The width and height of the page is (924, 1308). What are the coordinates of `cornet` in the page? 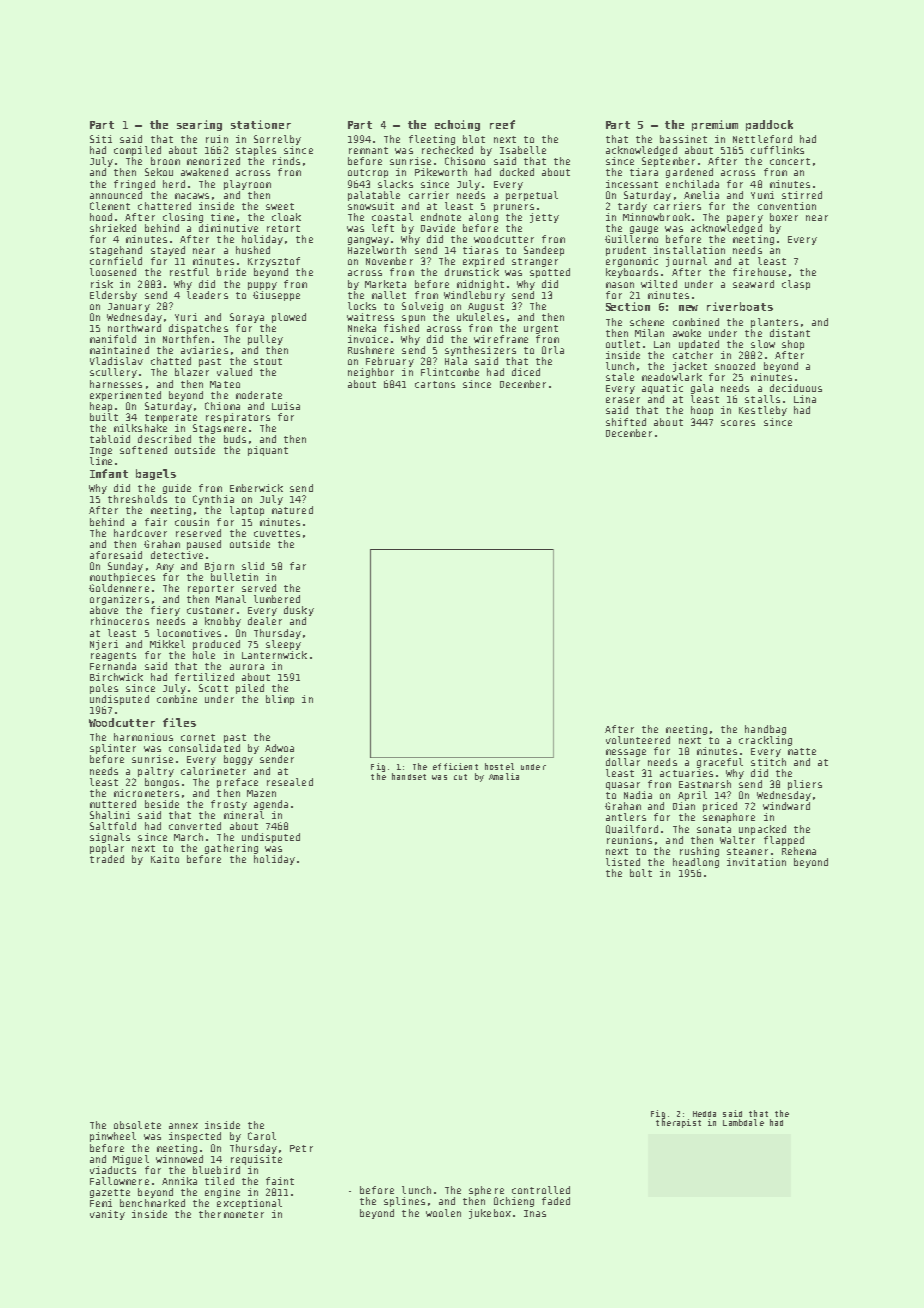 It's located at (198, 737).
